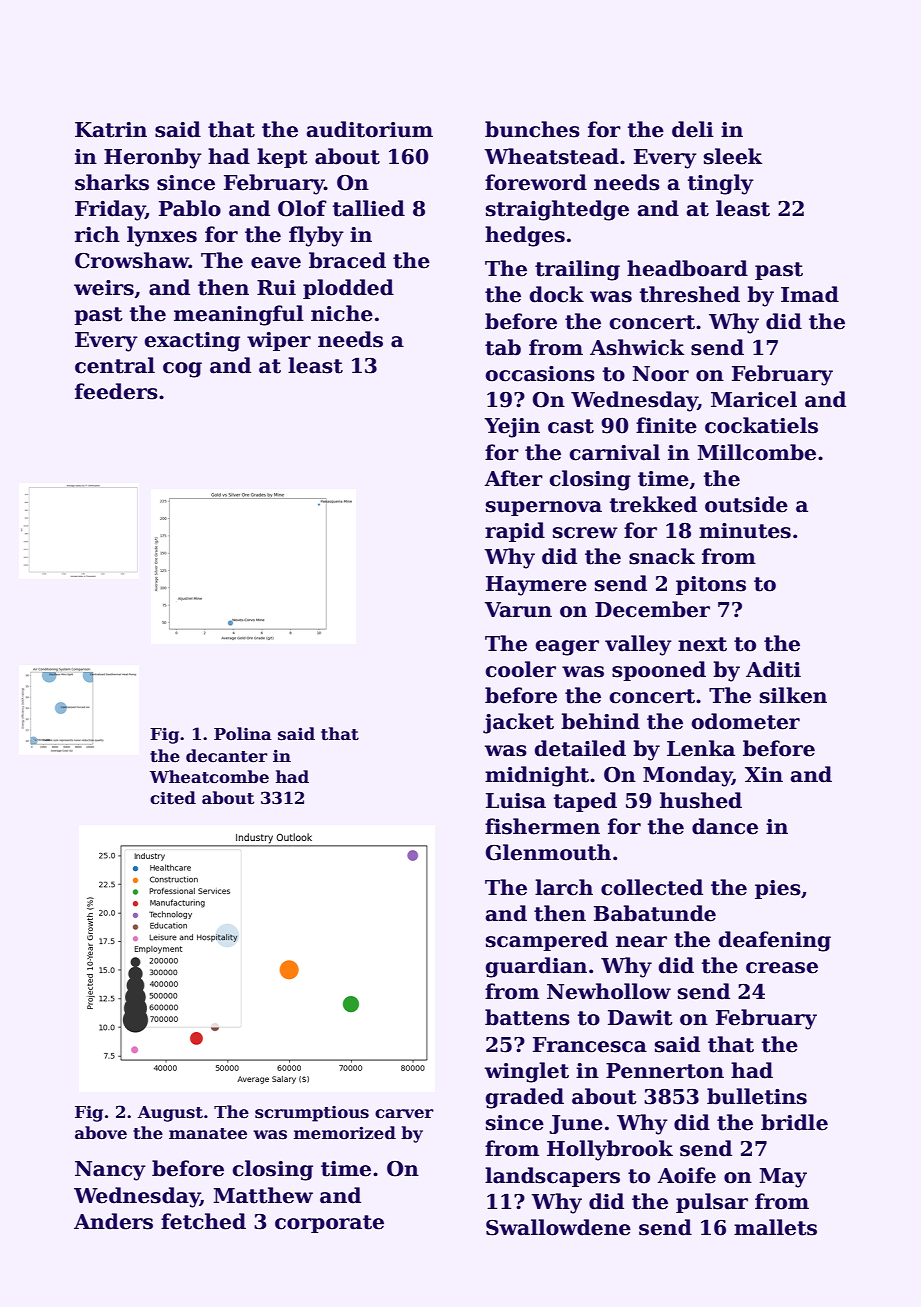 Image resolution: width=921 pixels, height=1307 pixels. I want to click on Dawit, so click(640, 1018).
